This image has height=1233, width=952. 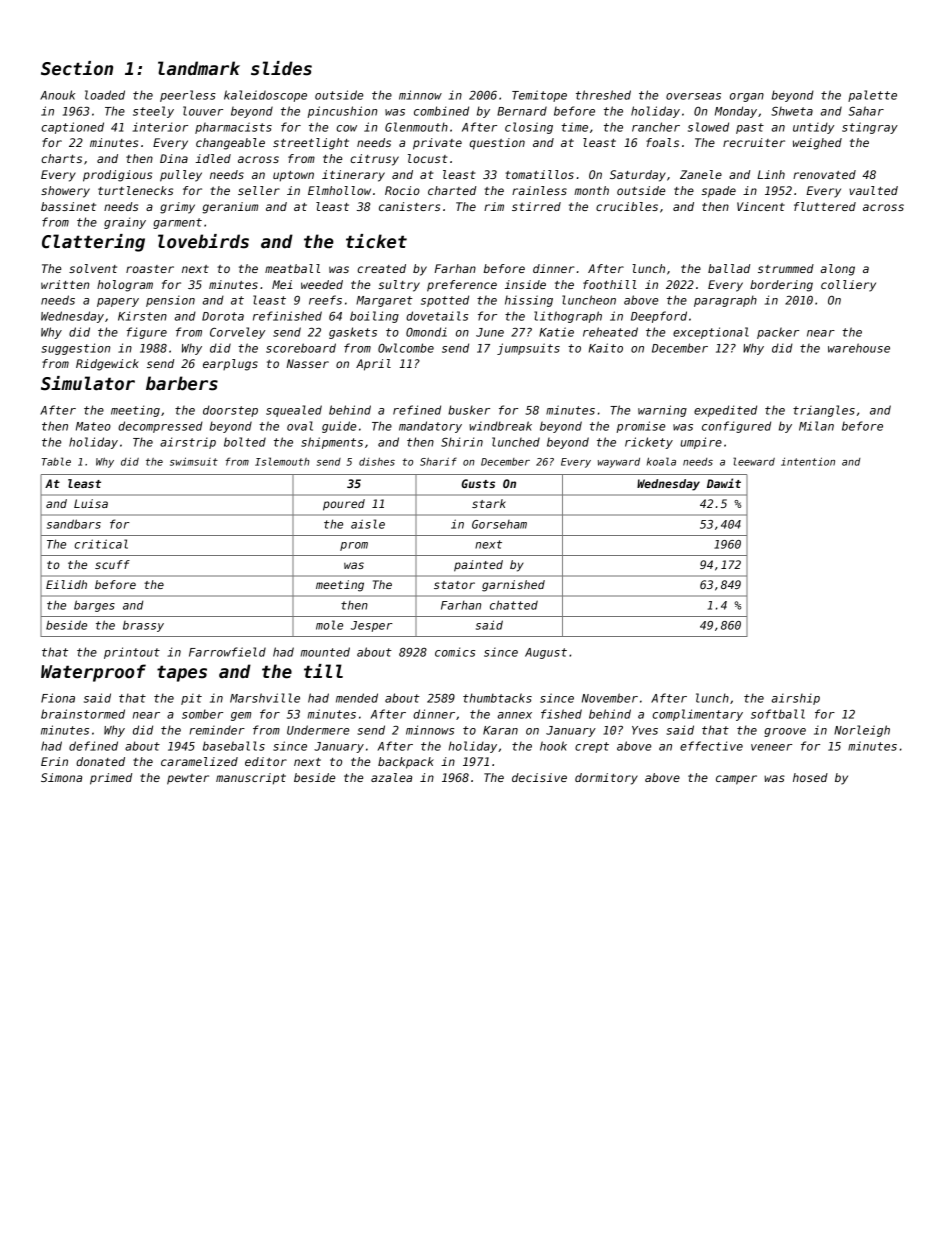 I want to click on leeward, so click(x=754, y=461).
